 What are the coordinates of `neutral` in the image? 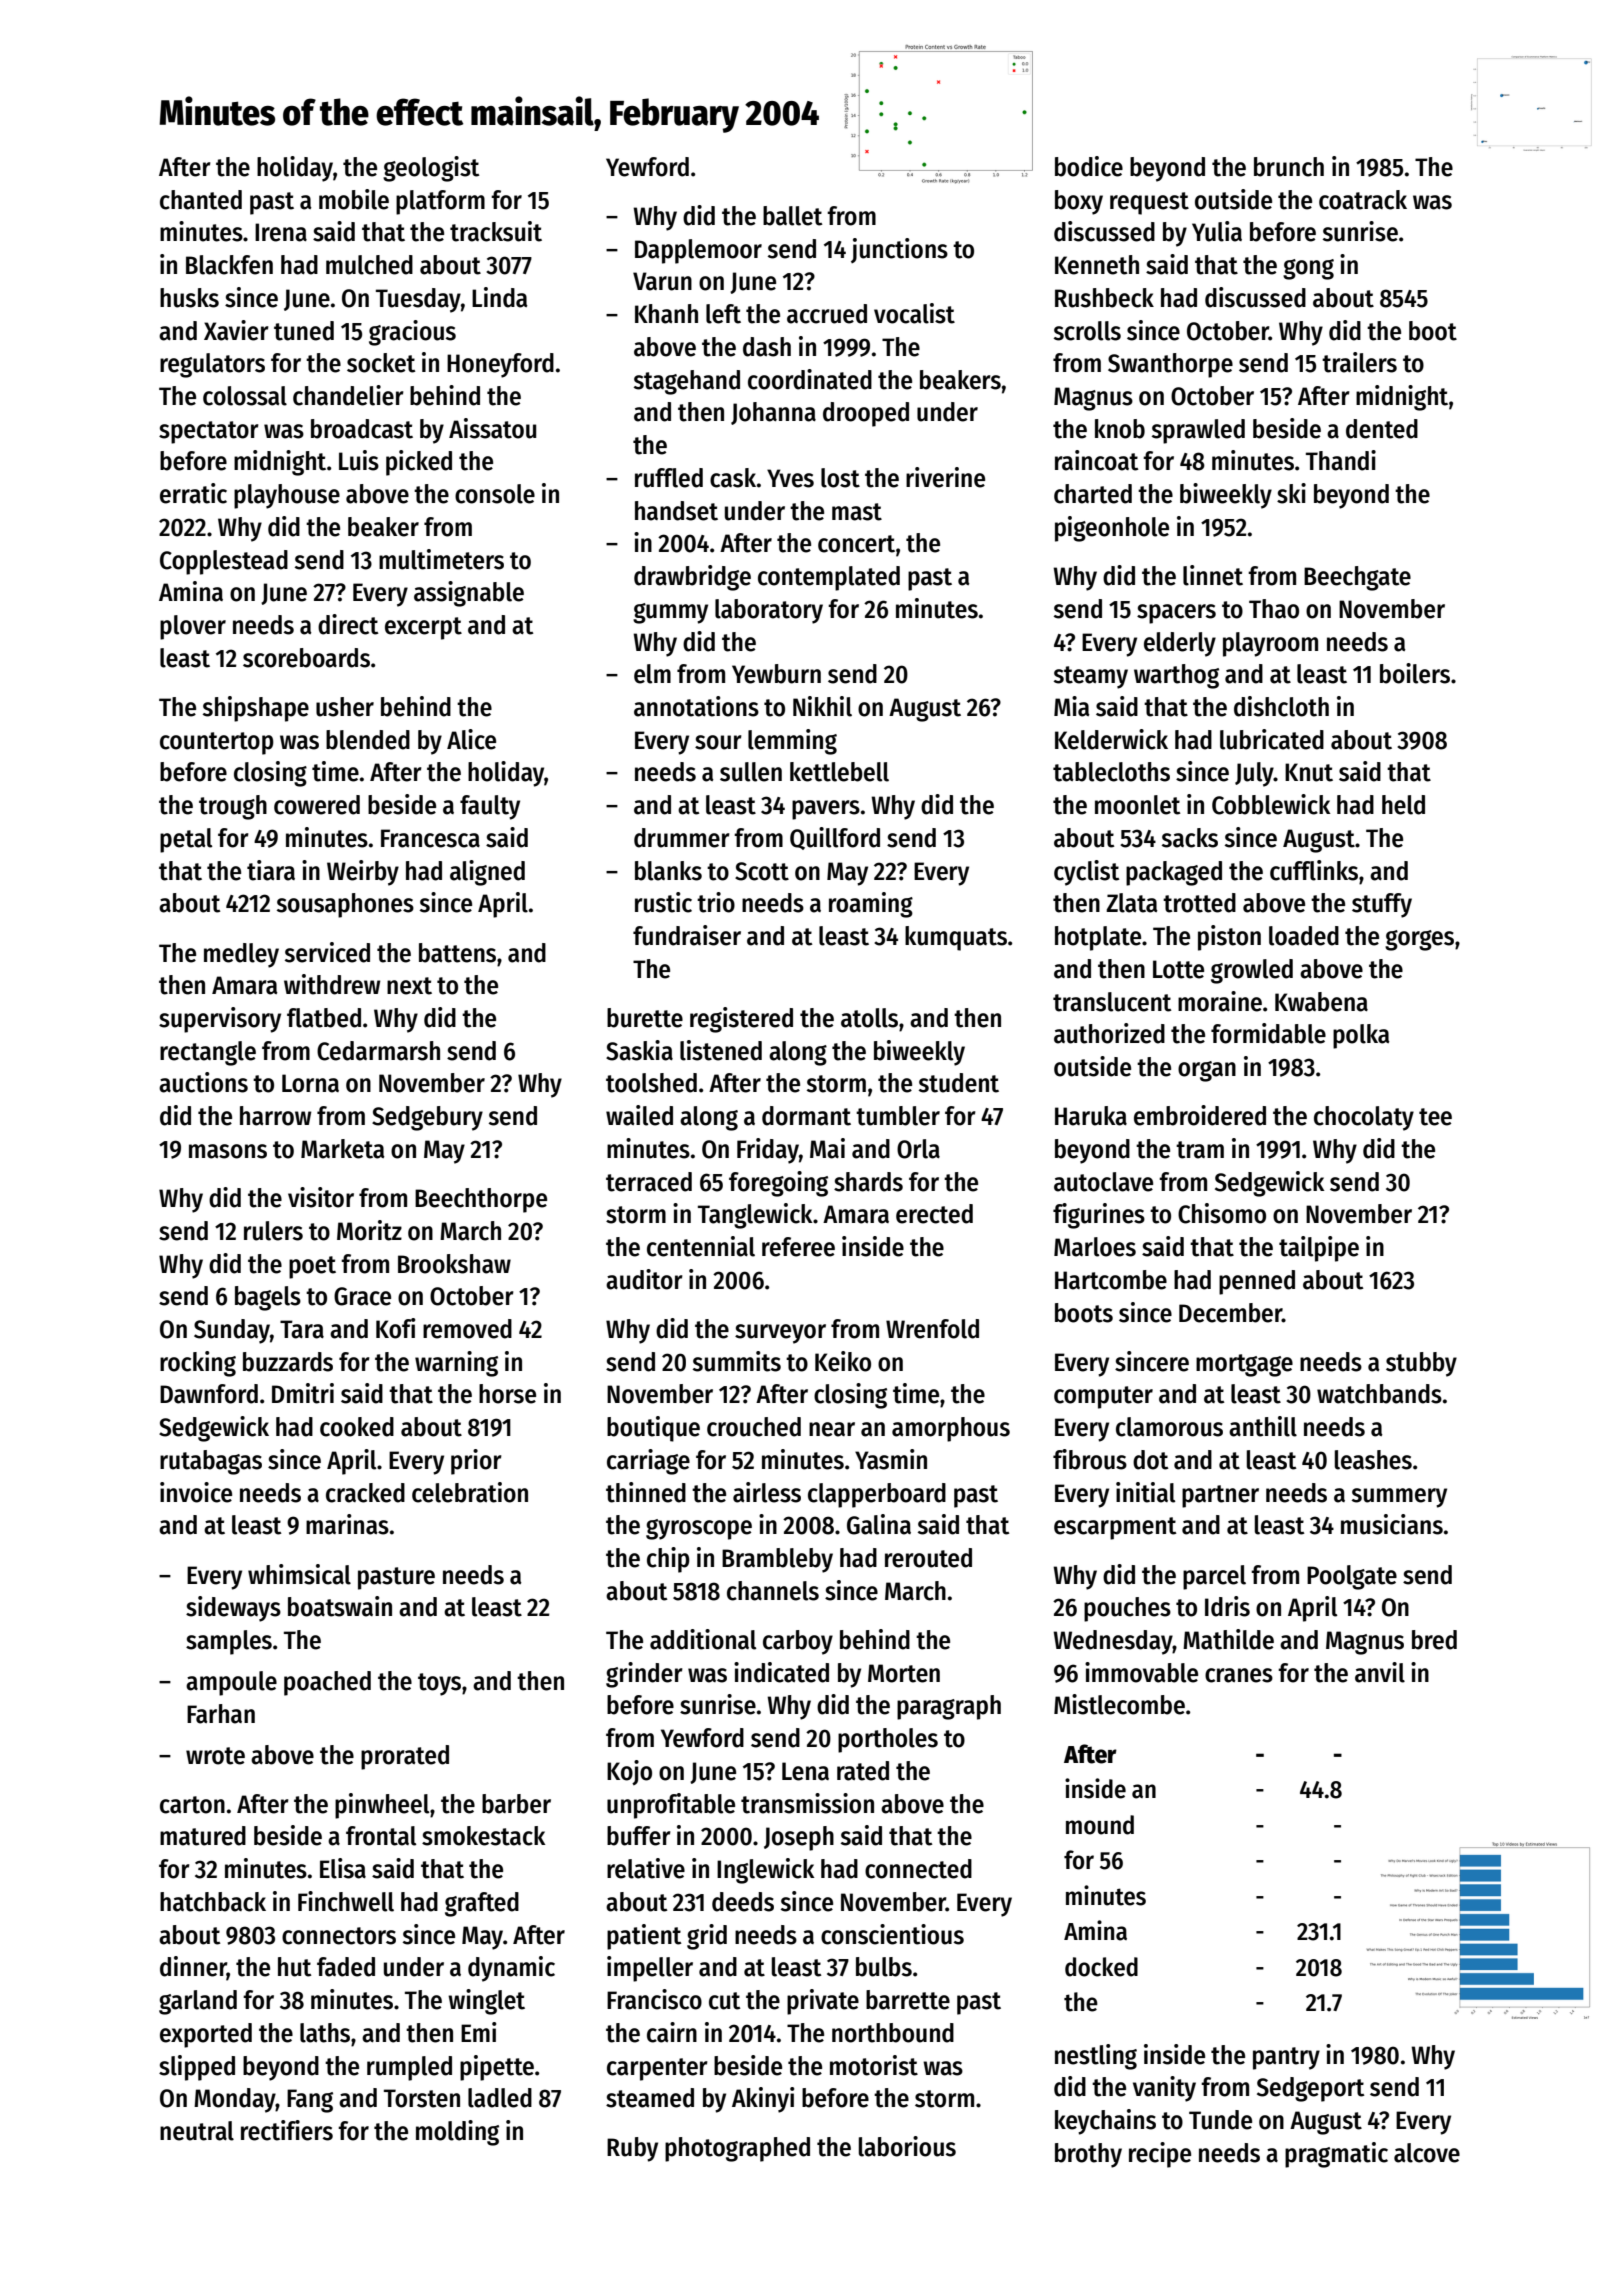 It's located at (197, 2131).
